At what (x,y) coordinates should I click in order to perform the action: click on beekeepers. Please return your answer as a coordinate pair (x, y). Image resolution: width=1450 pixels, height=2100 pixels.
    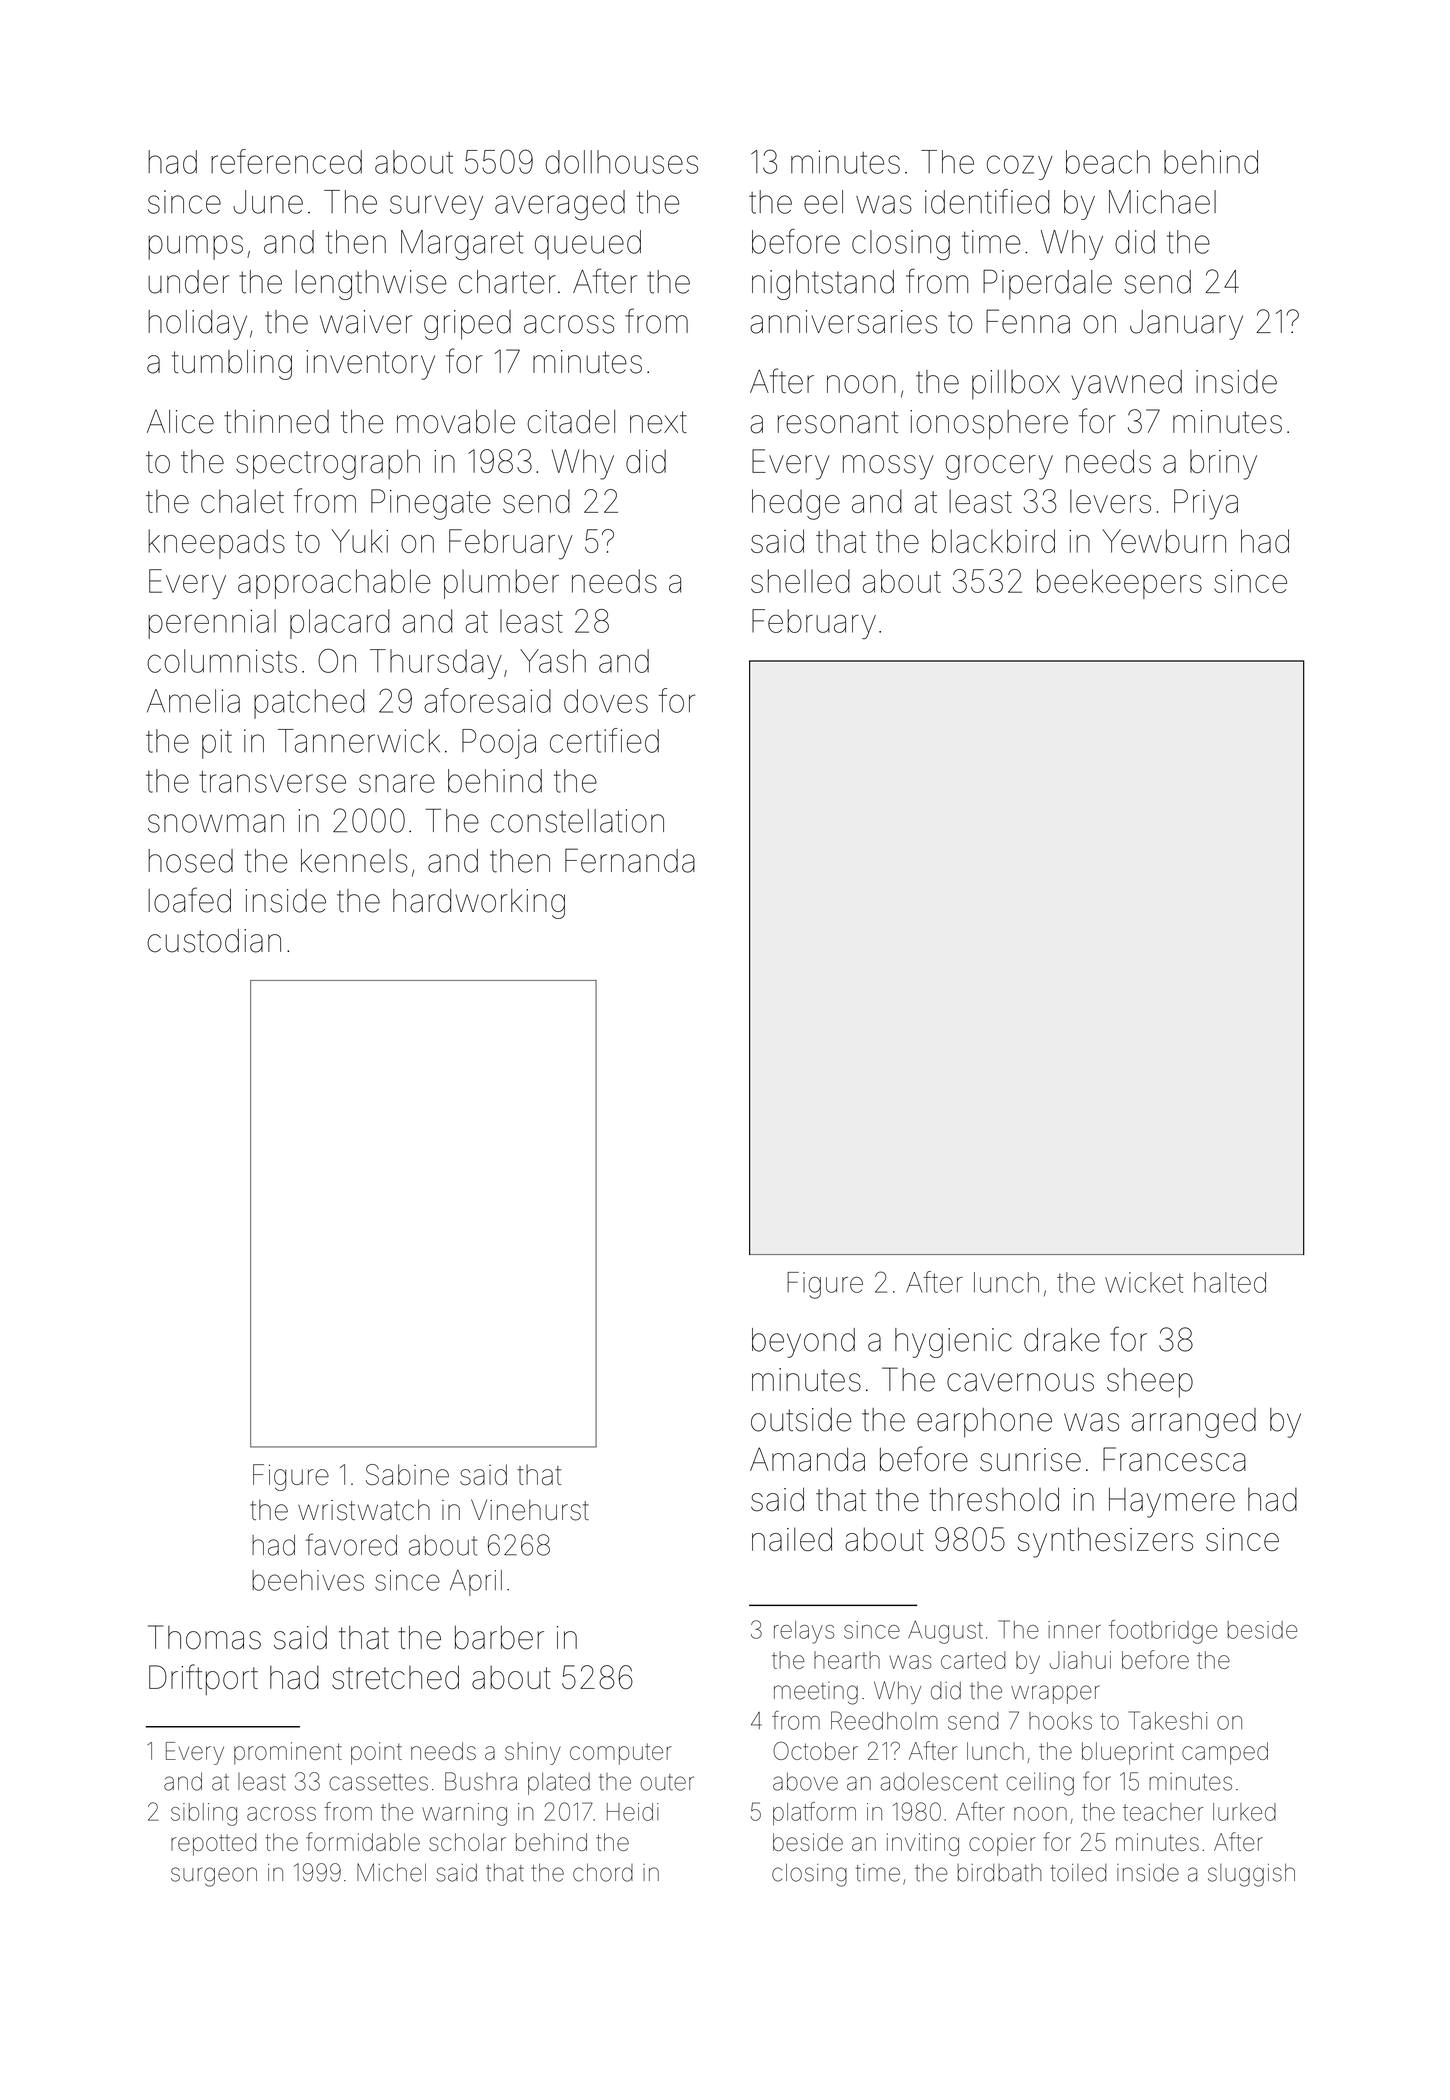
    Looking at the image, I should click on (1119, 584).
